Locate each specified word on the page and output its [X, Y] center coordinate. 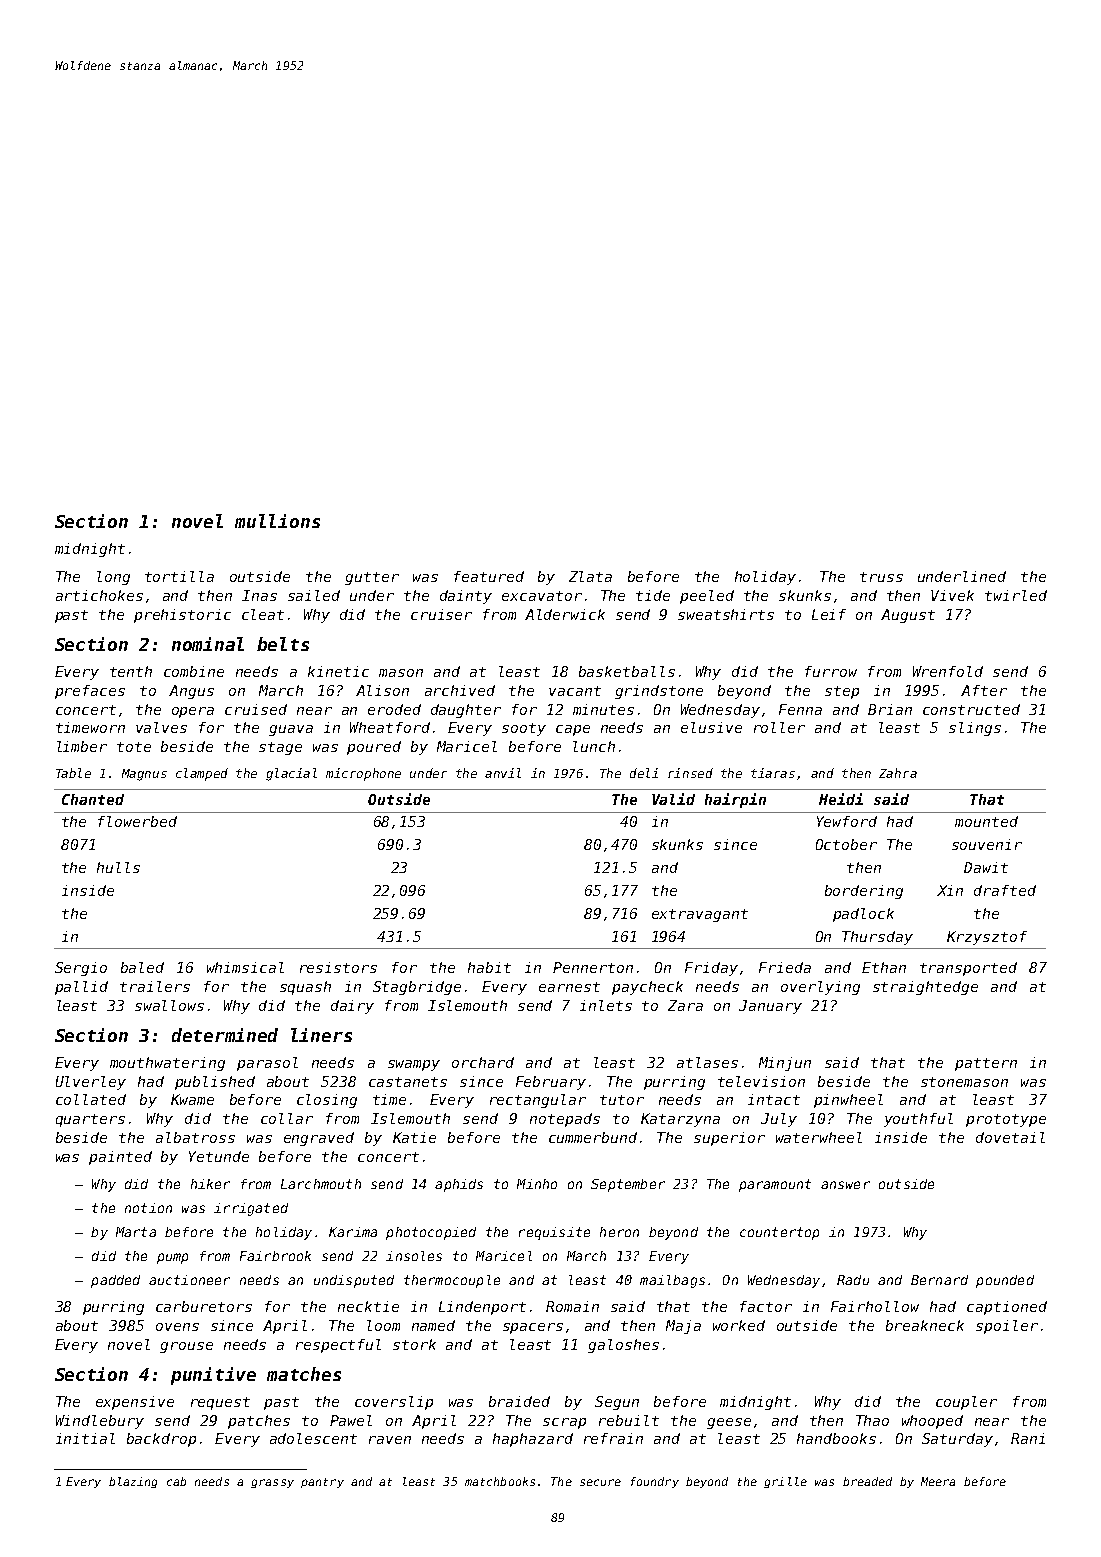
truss [881, 577]
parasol [267, 1064]
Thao [872, 1420]
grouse [186, 1347]
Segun [617, 1403]
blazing [133, 1482]
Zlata [590, 576]
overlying [820, 988]
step [842, 692]
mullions [277, 521]
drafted [1005, 890]
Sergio [81, 969]
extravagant [700, 915]
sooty [524, 729]
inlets [606, 1005]
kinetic [338, 671]
